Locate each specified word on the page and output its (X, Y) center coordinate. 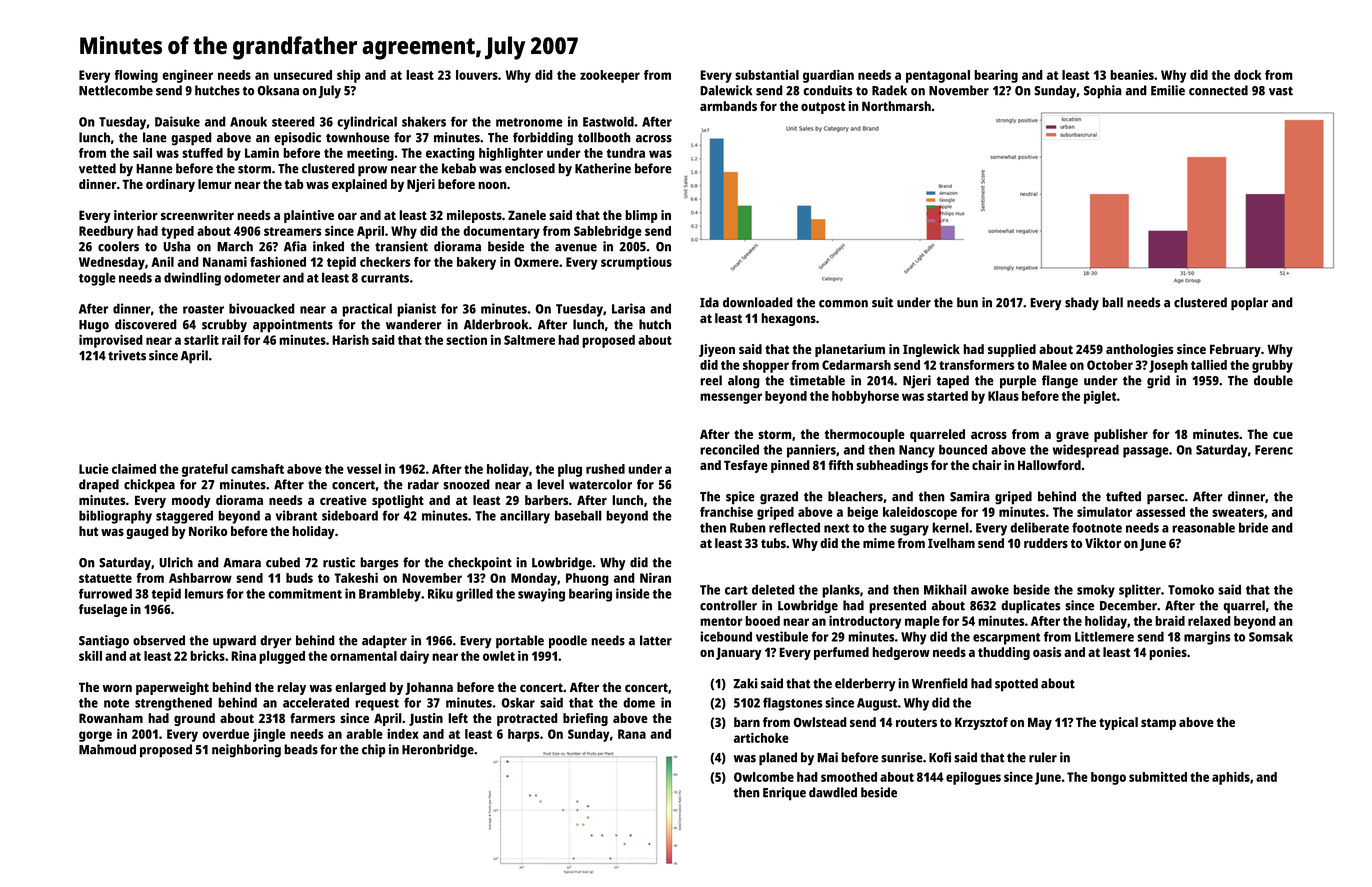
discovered (146, 324)
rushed (605, 469)
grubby (1272, 366)
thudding (1004, 653)
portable (520, 642)
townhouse (358, 137)
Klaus (1003, 396)
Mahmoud (107, 749)
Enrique (784, 794)
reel (711, 380)
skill (90, 656)
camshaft (257, 469)
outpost (823, 108)
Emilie (1168, 90)
